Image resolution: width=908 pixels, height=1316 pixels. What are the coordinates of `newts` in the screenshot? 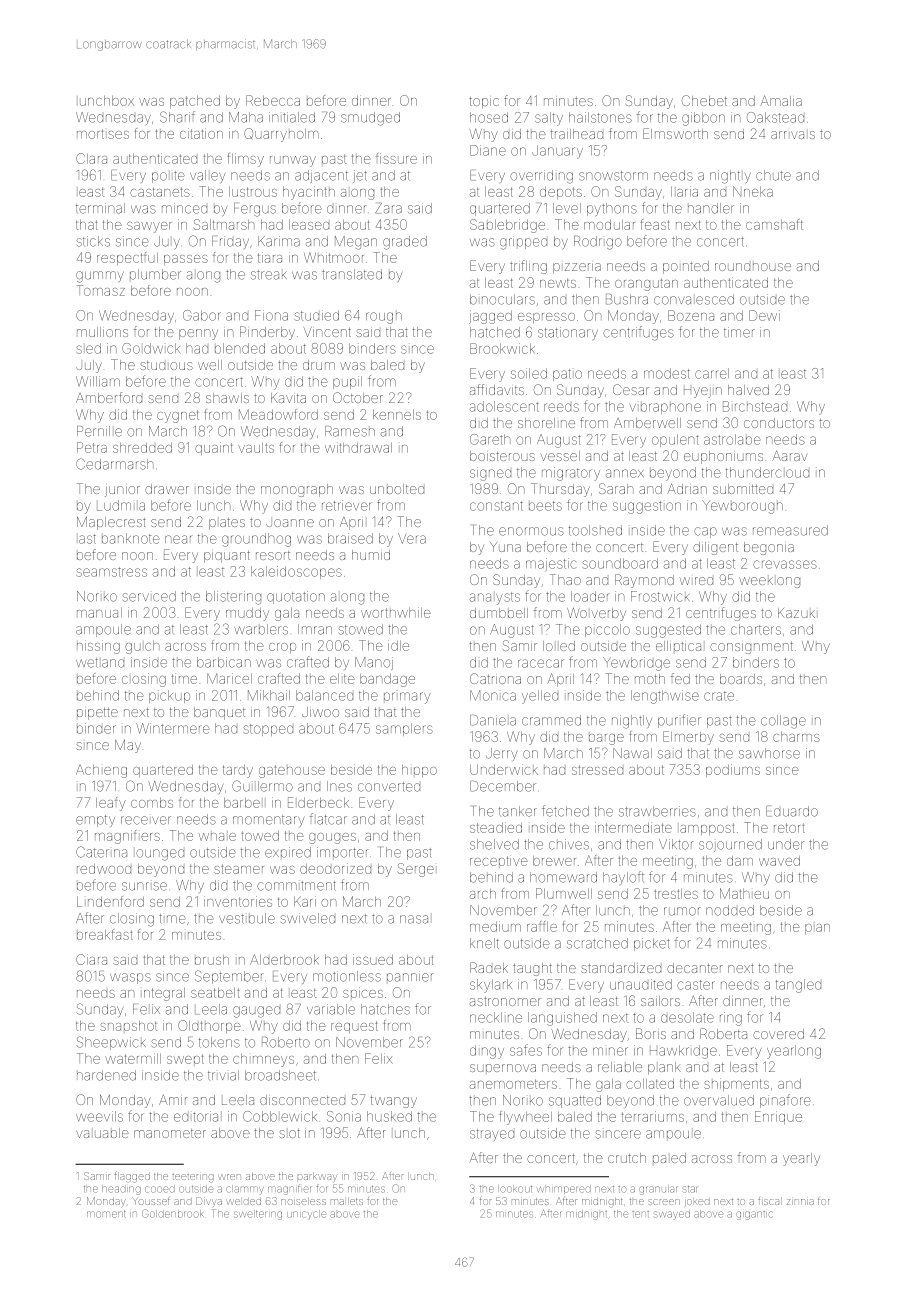 It's located at (558, 283).
